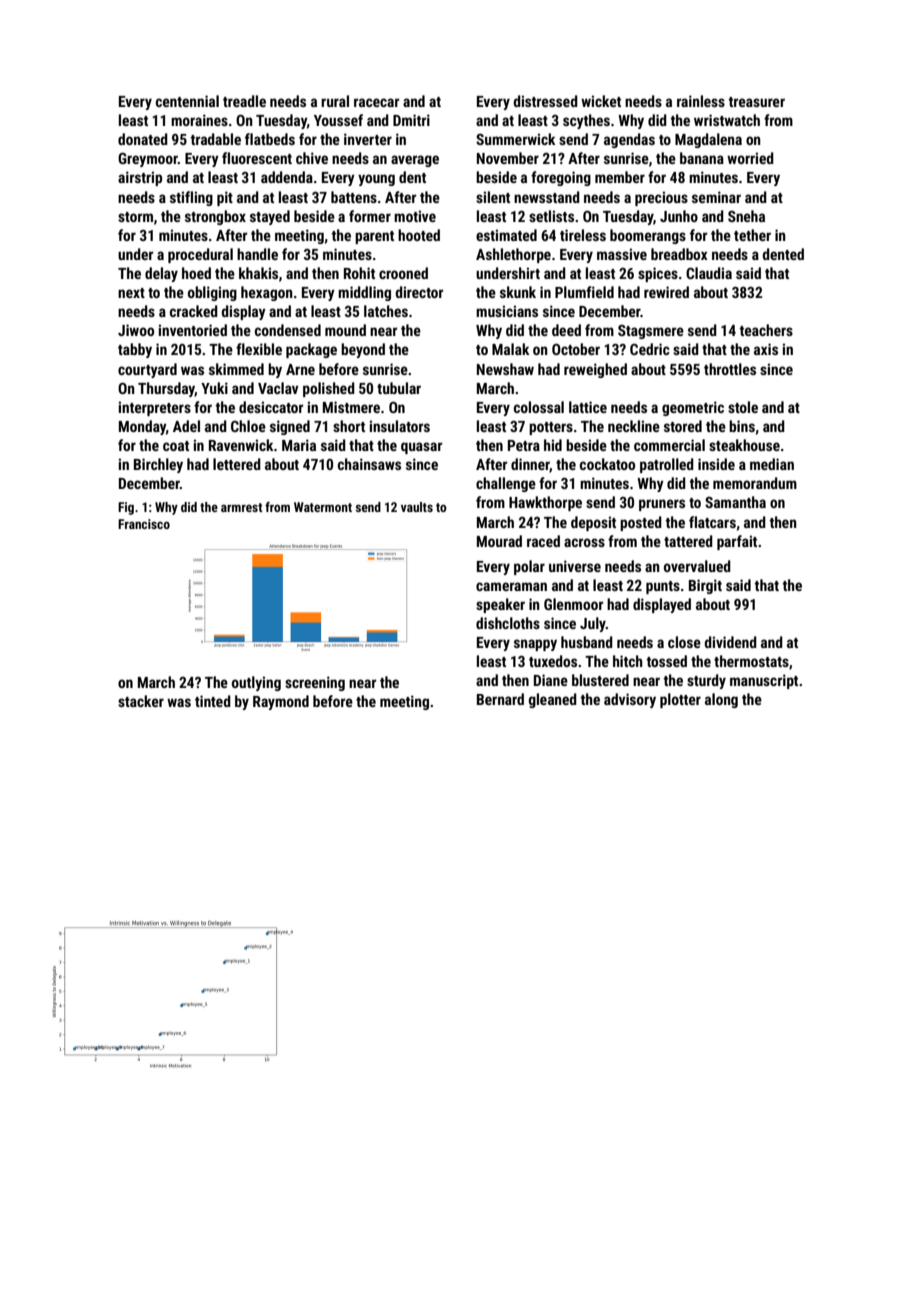 The height and width of the screenshot is (1311, 924). What do you see at coordinates (712, 522) in the screenshot?
I see `flatcars` at bounding box center [712, 522].
